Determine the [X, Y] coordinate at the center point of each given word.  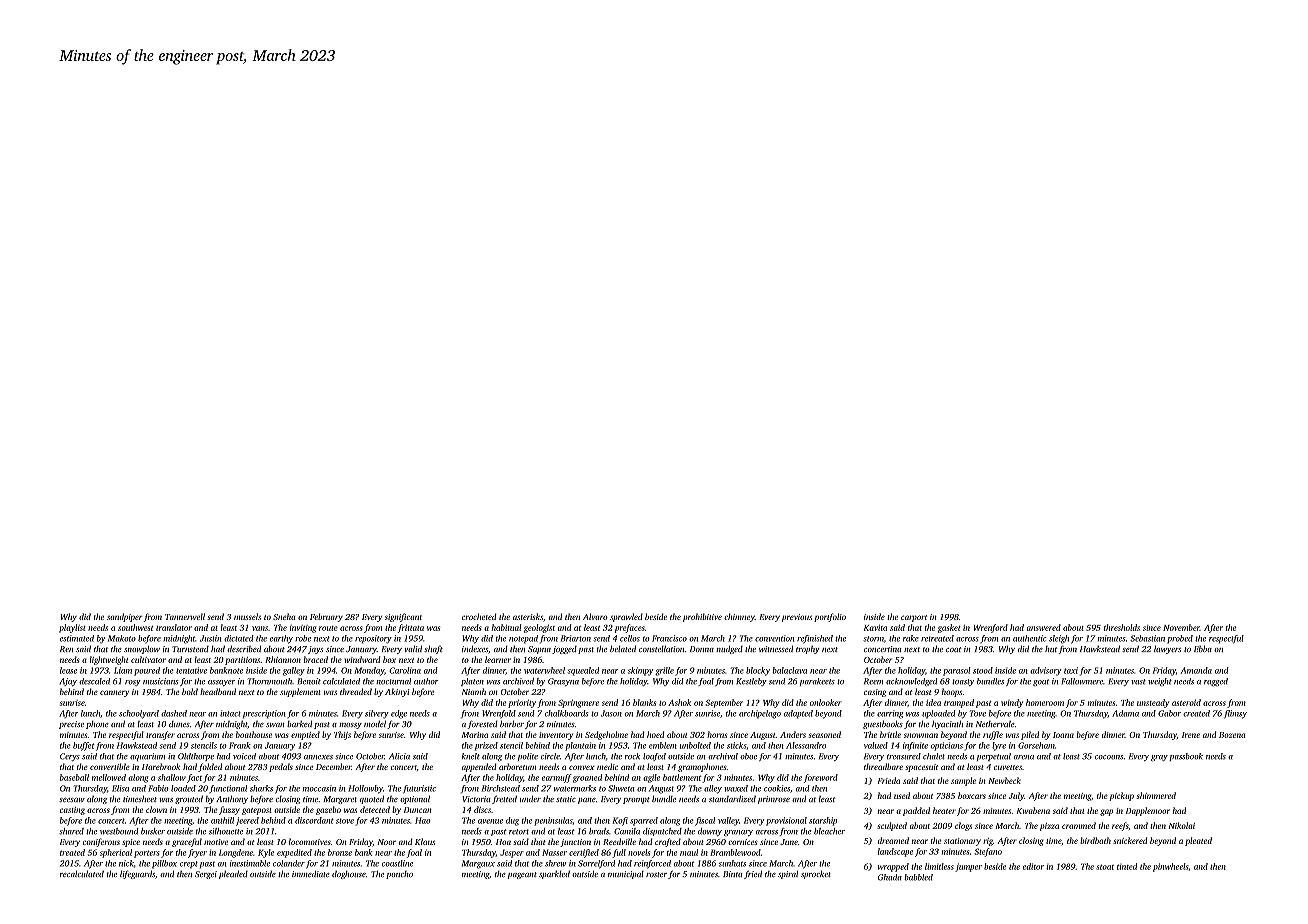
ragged [1216, 682]
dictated [239, 638]
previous [797, 618]
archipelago [760, 714]
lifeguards [137, 874]
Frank [240, 745]
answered [1044, 627]
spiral [788, 874]
